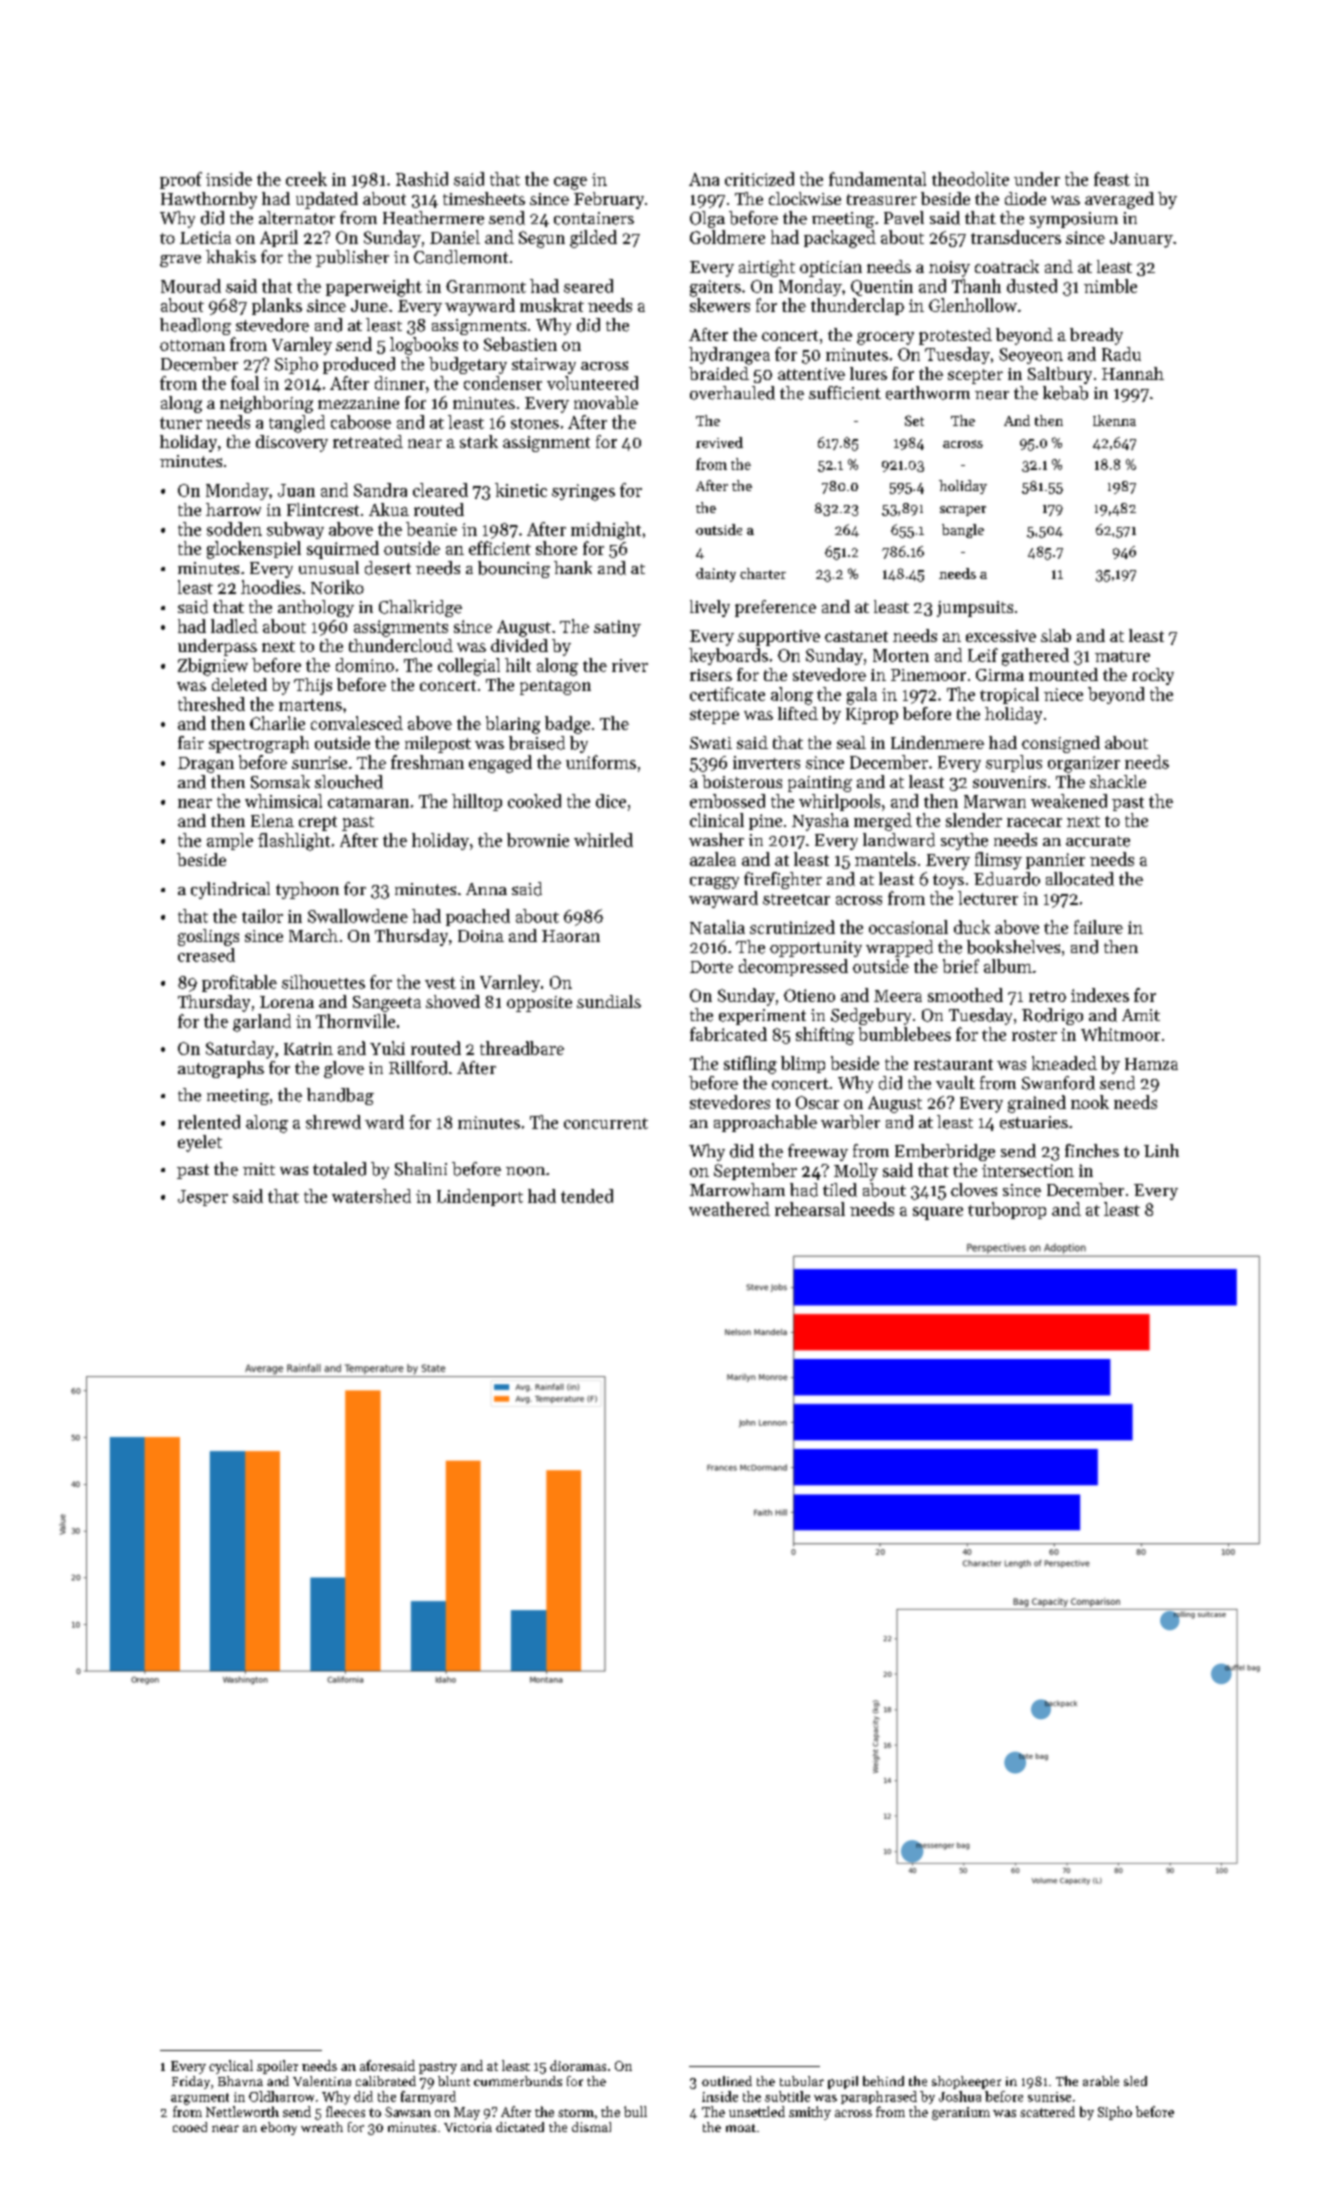 This image has height=2207, width=1340. I want to click on ladled, so click(234, 626).
